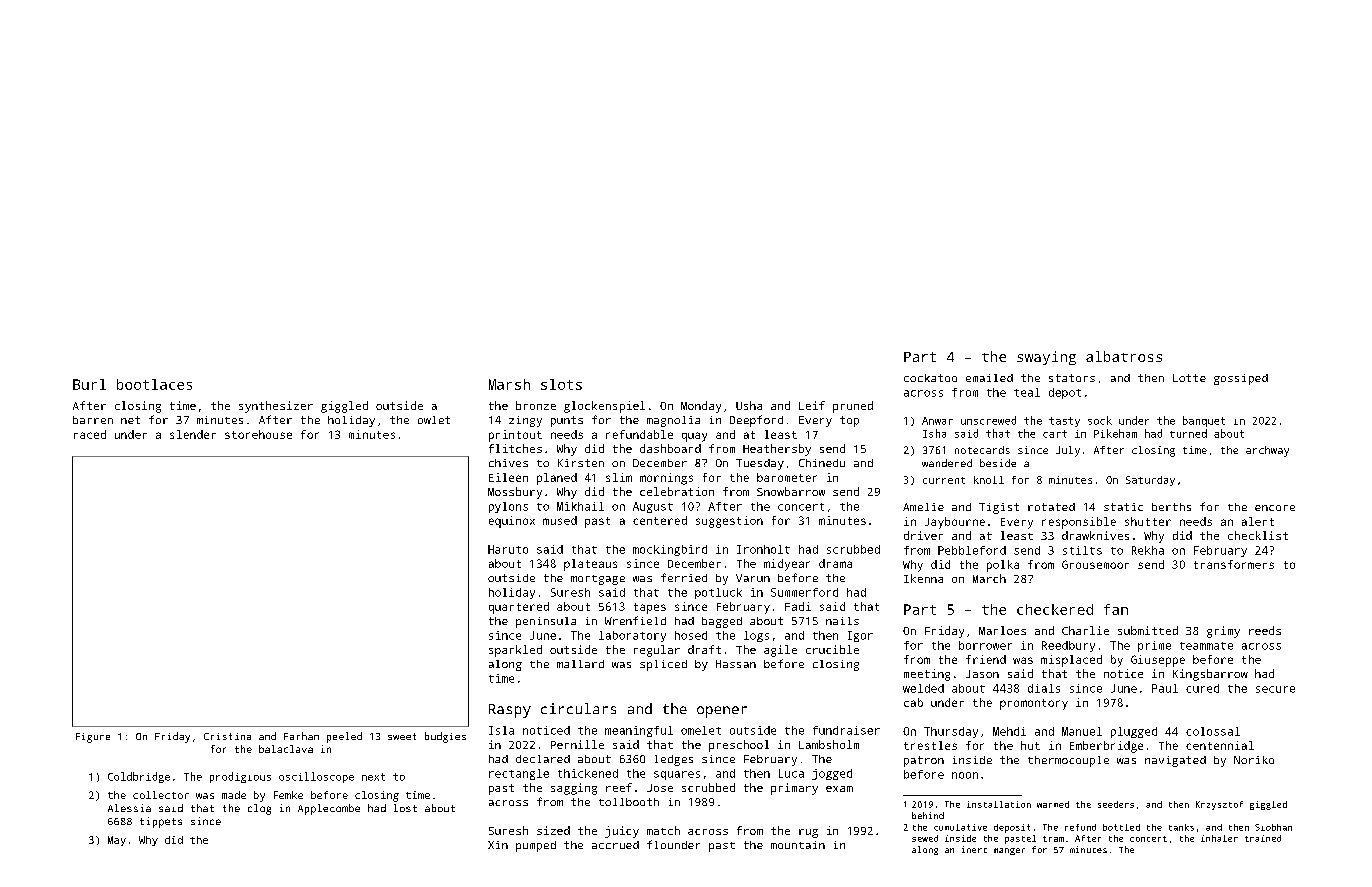 The width and height of the screenshot is (1372, 887). Describe the element at coordinates (729, 522) in the screenshot. I see `suggestion` at that location.
